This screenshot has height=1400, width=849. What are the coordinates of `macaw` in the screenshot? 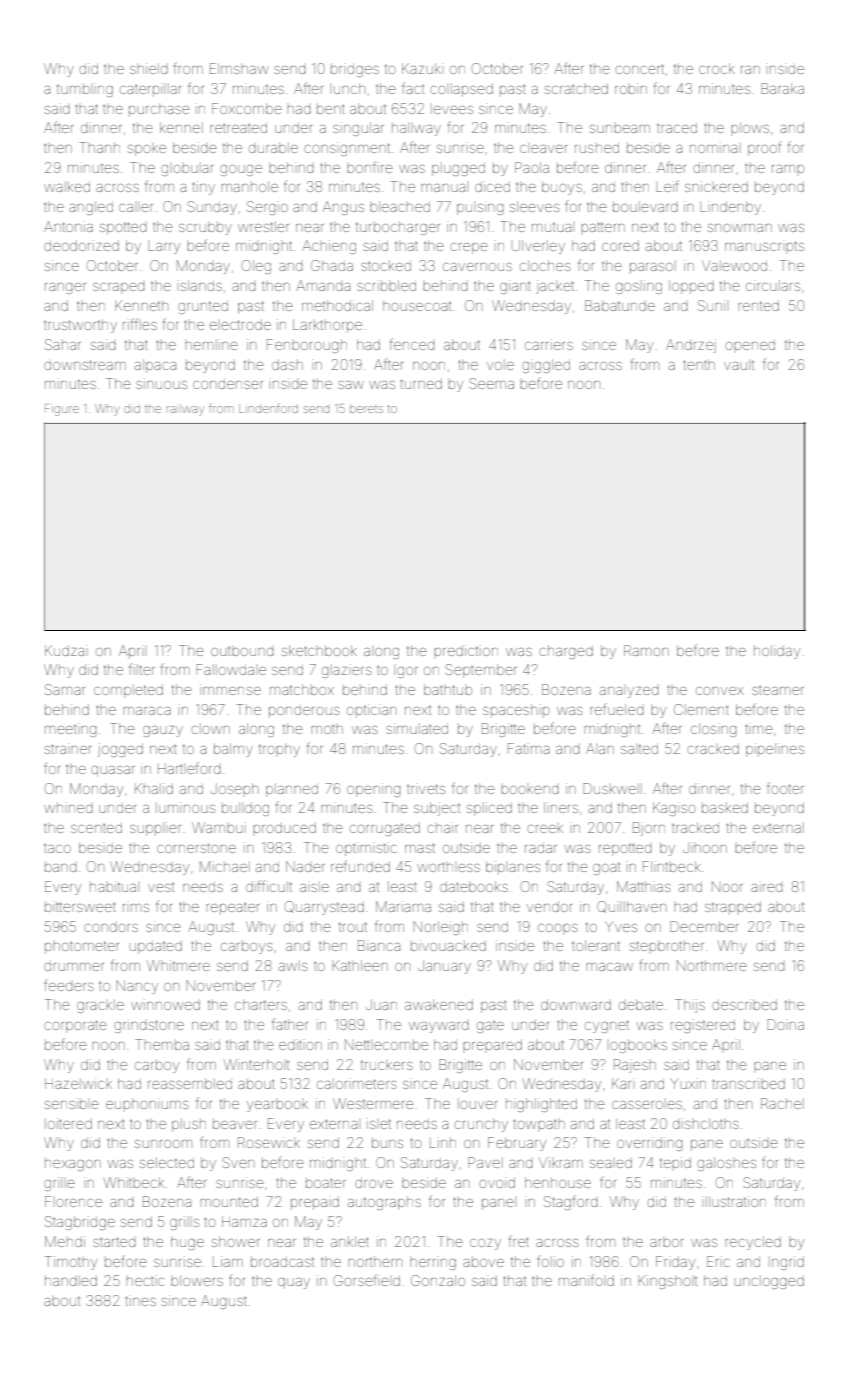 It's located at (609, 967).
